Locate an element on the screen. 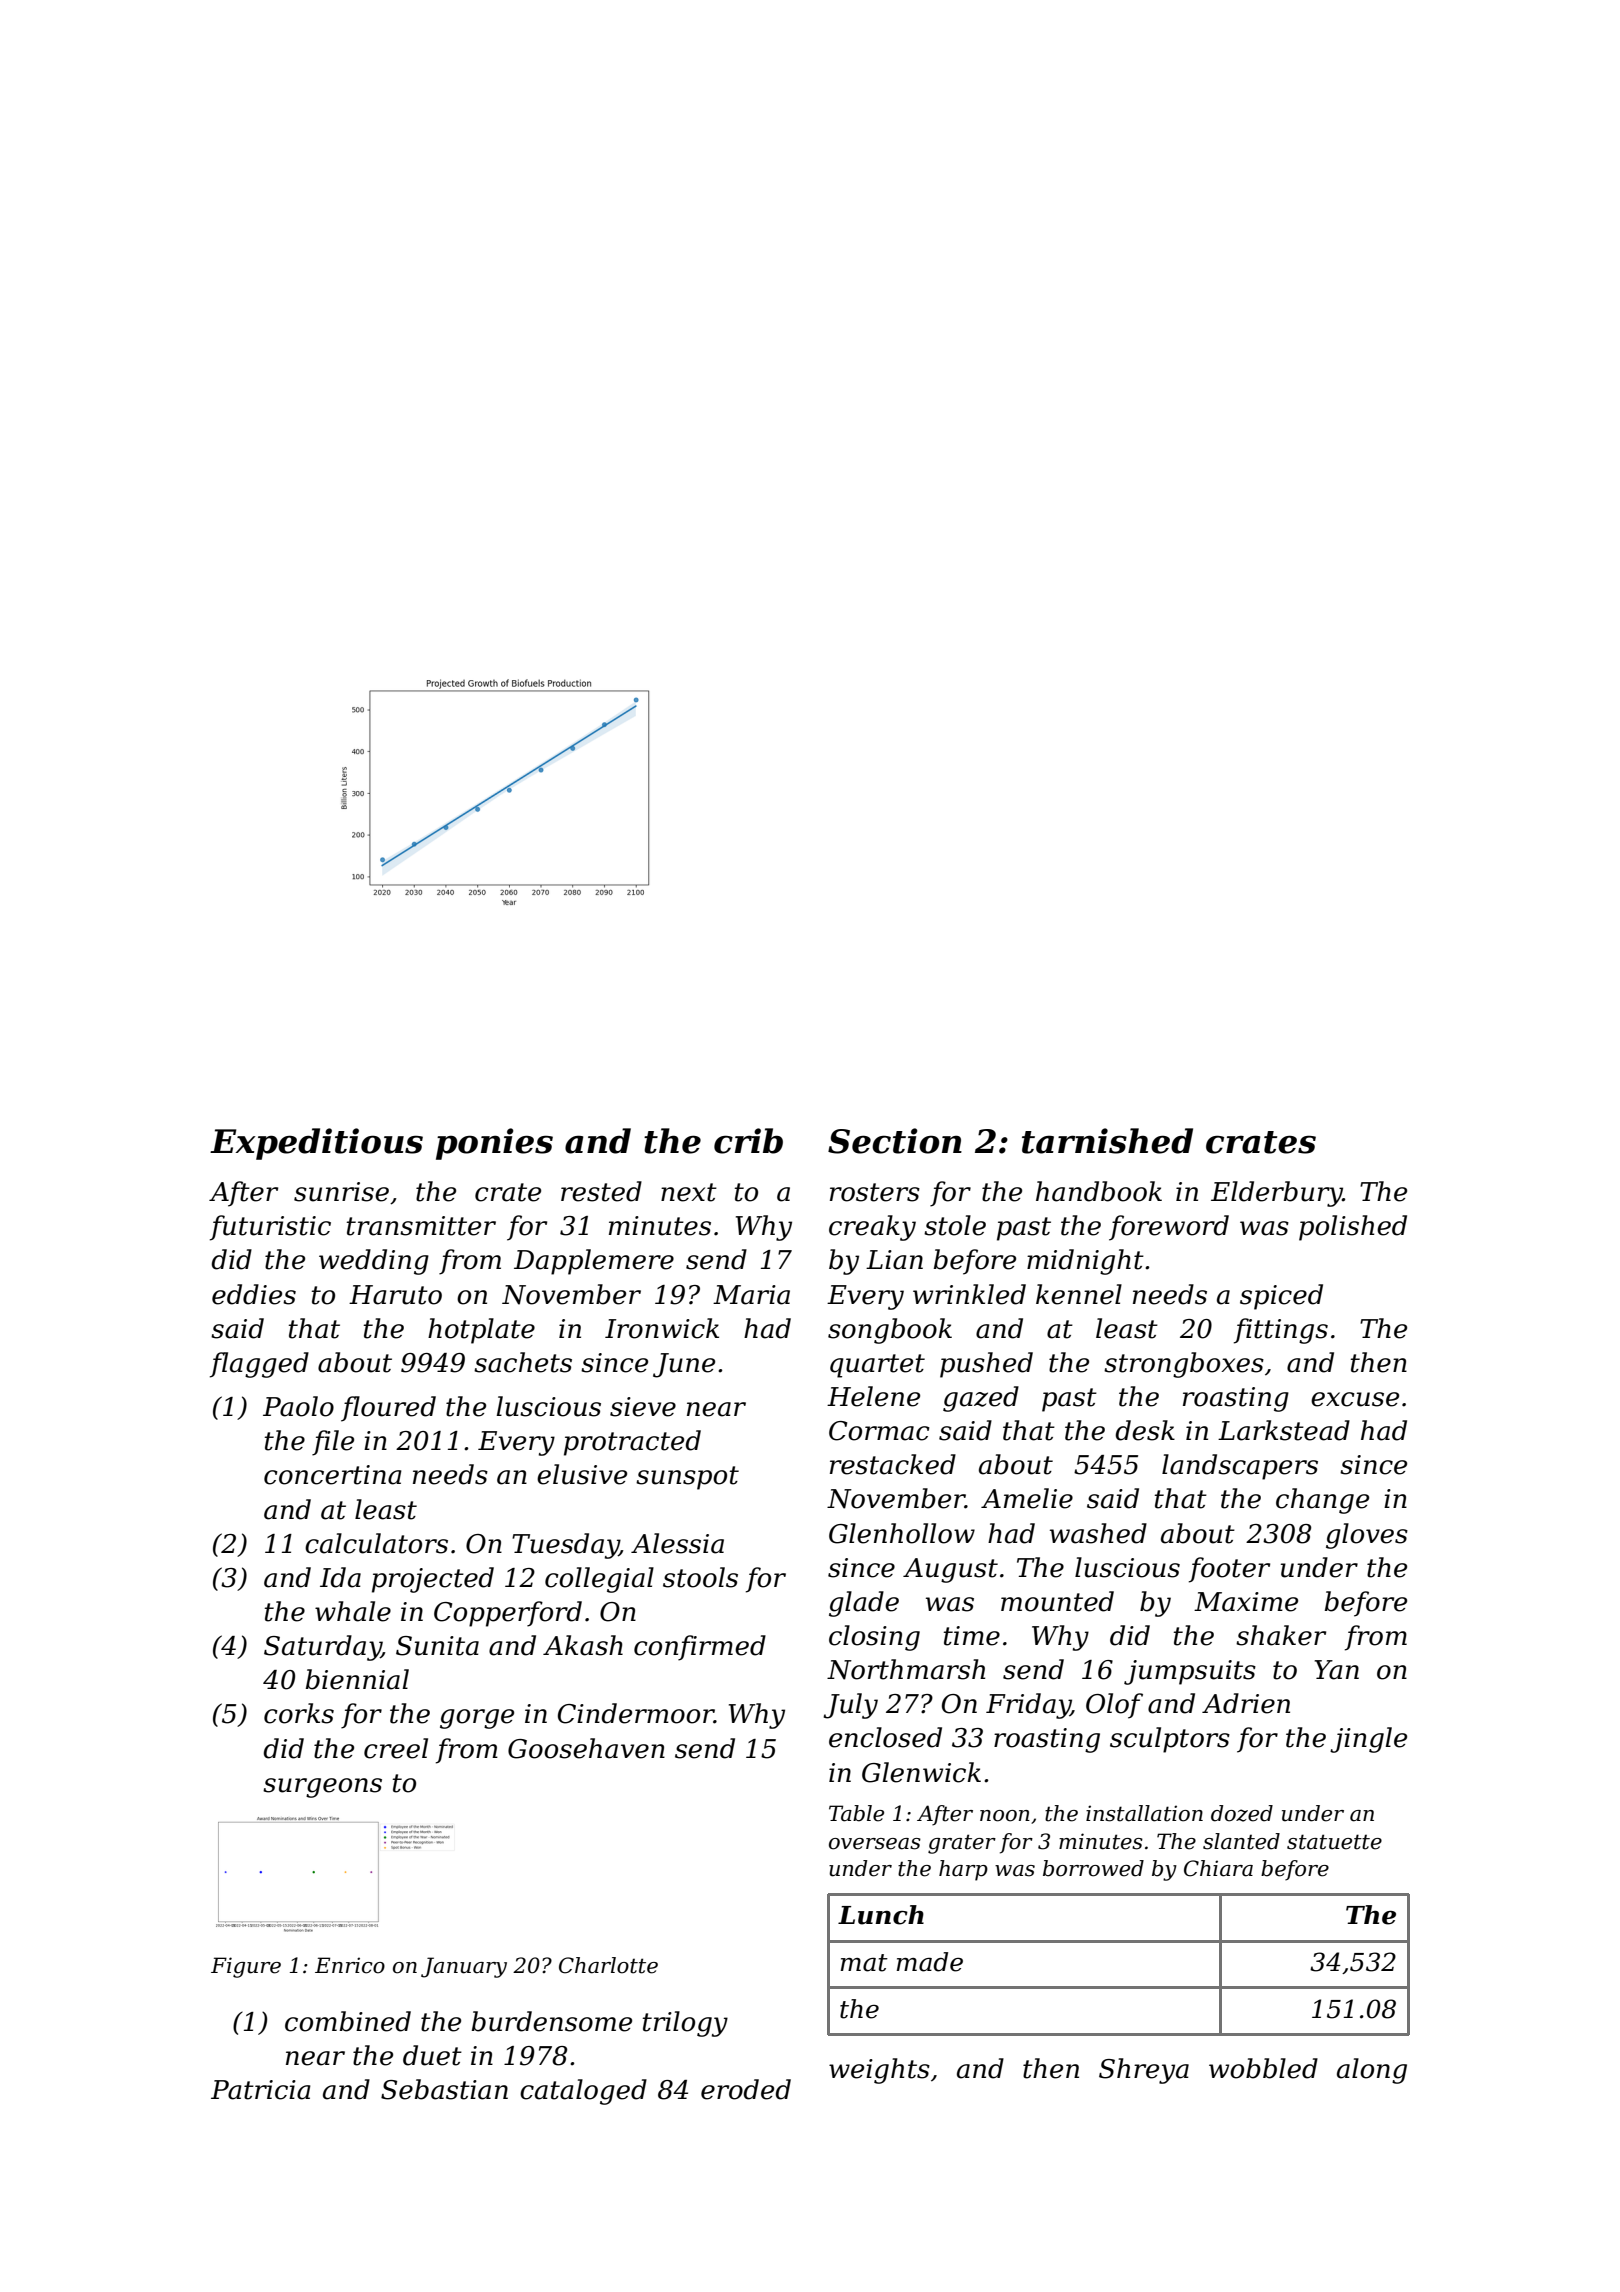 The height and width of the screenshot is (2292, 1620). hotplate is located at coordinates (481, 1331).
